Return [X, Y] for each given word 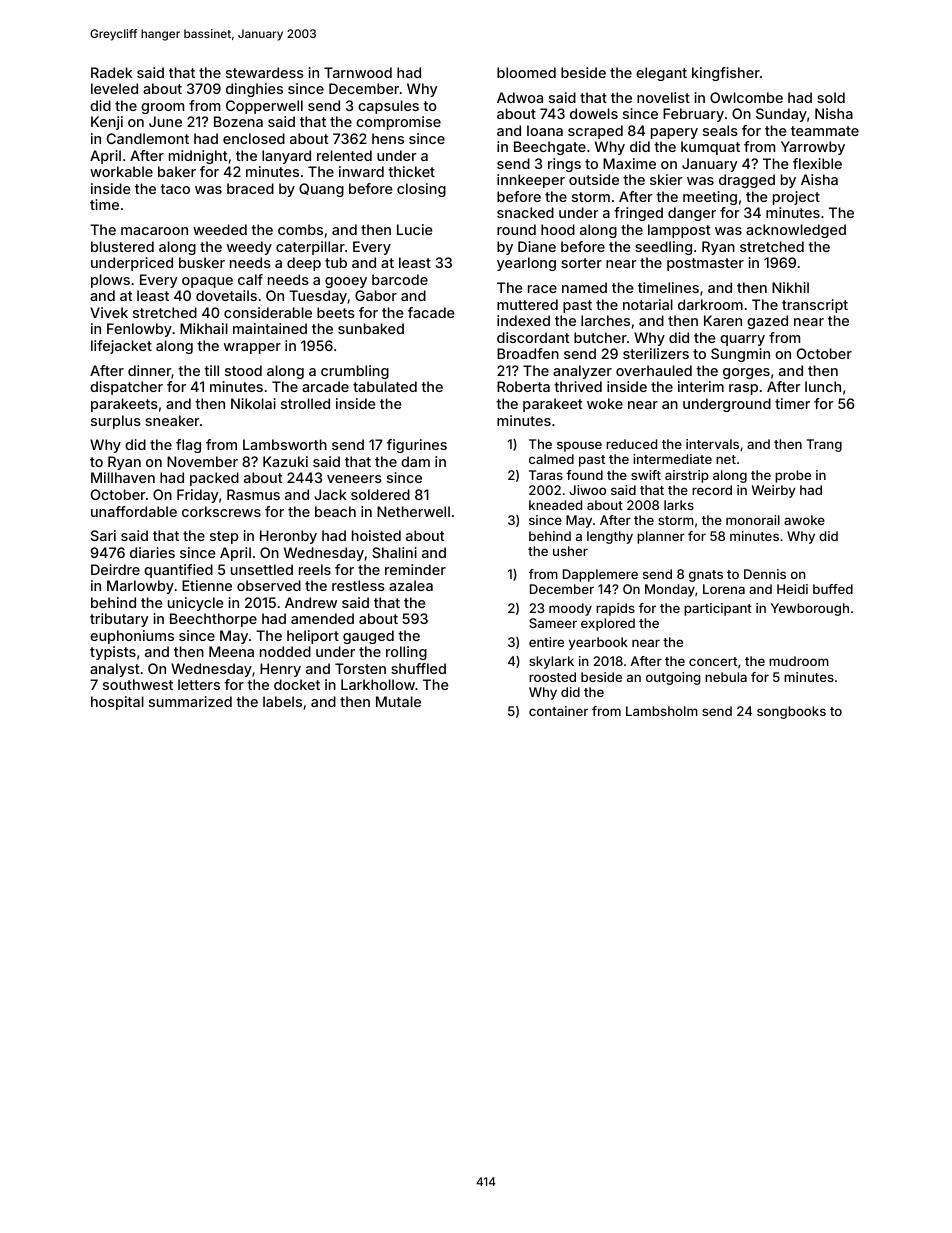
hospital [117, 703]
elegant [661, 74]
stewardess [265, 72]
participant [718, 609]
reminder [415, 569]
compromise [398, 123]
